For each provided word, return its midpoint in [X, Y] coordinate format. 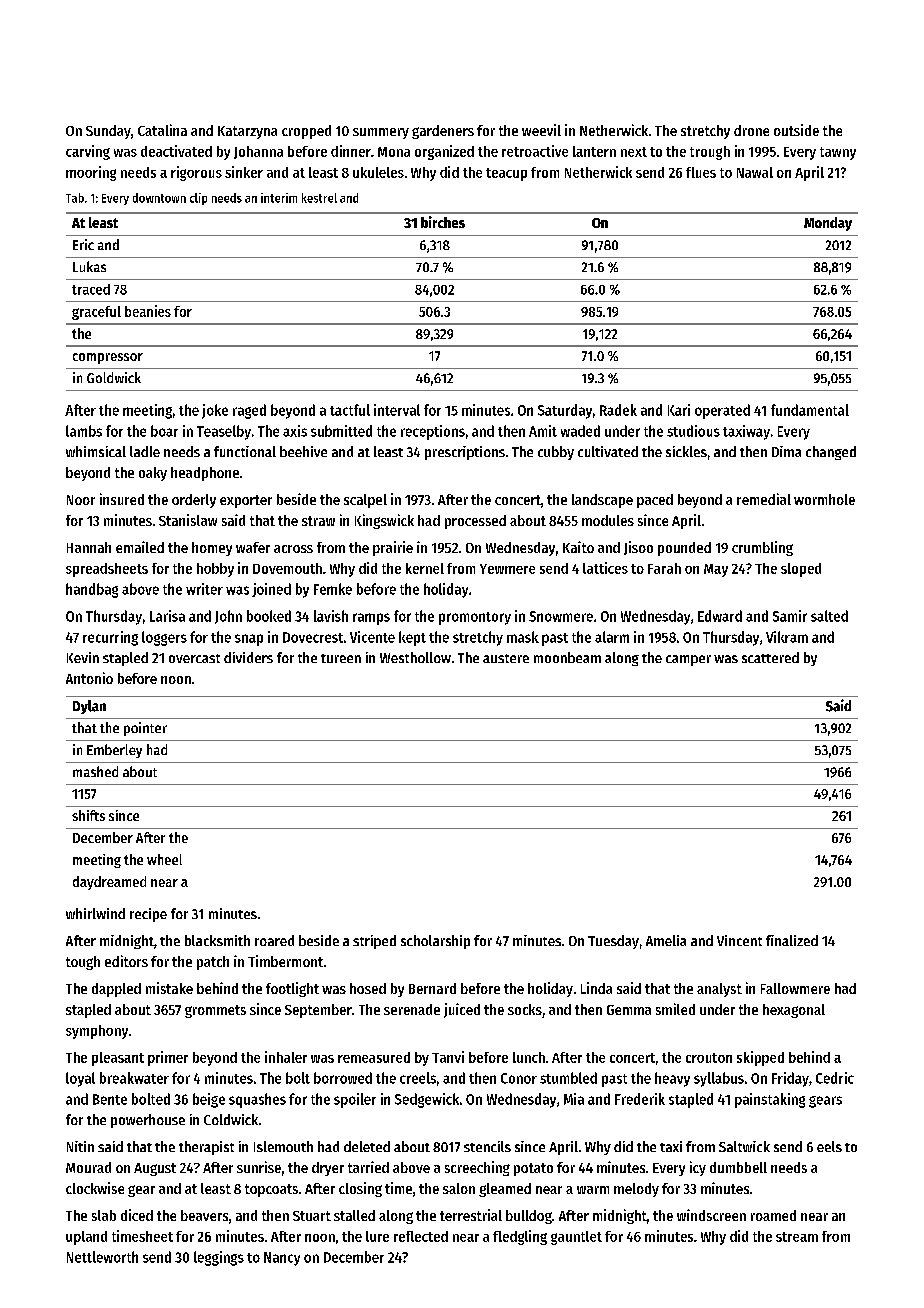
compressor [108, 358]
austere [506, 658]
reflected [421, 1236]
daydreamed [109, 883]
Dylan [89, 707]
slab [104, 1215]
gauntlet [576, 1238]
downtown [159, 198]
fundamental [810, 410]
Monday [828, 224]
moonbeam [567, 657]
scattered [770, 657]
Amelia [666, 940]
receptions [433, 432]
